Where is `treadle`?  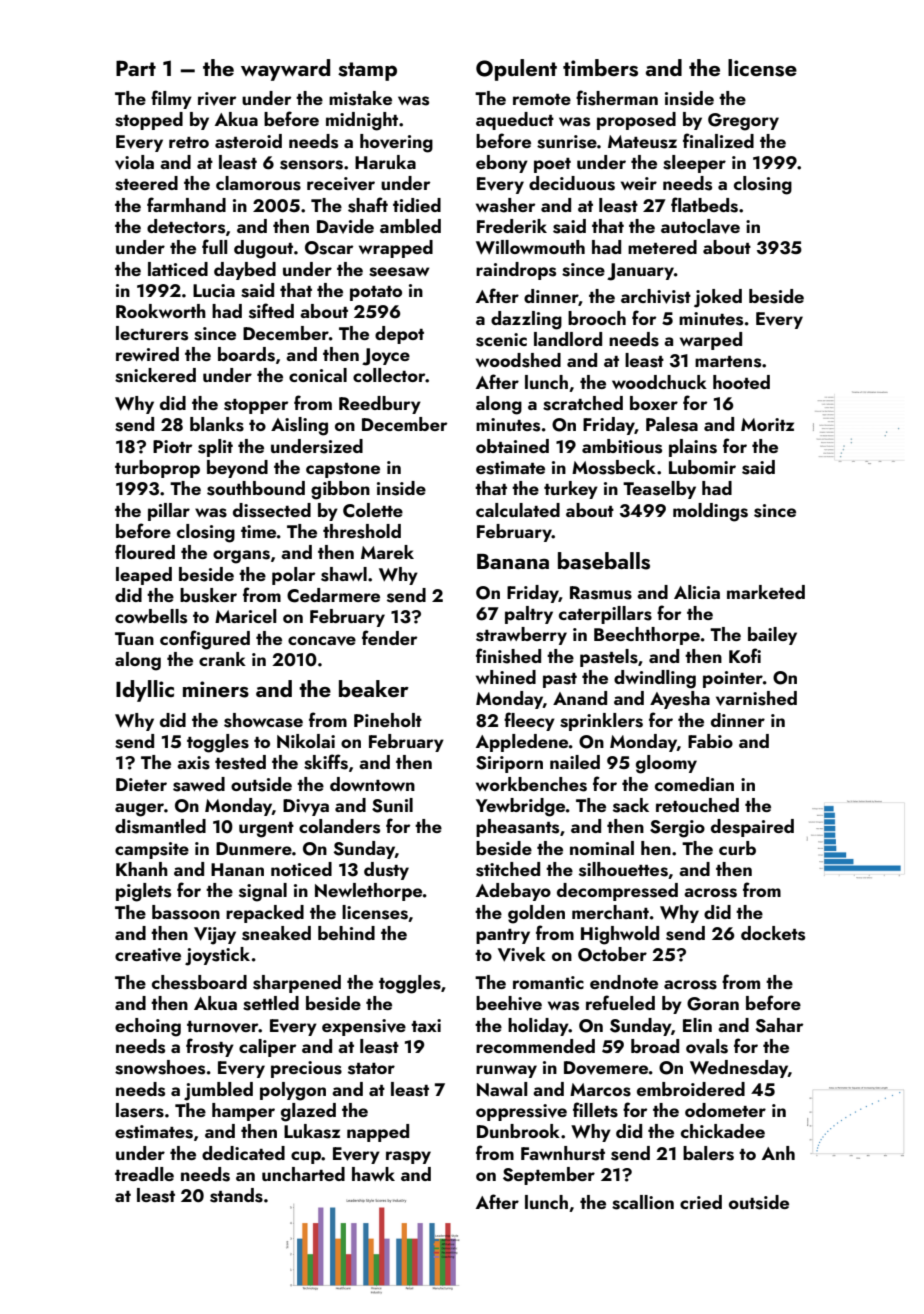 treadle is located at coordinates (144, 1174).
